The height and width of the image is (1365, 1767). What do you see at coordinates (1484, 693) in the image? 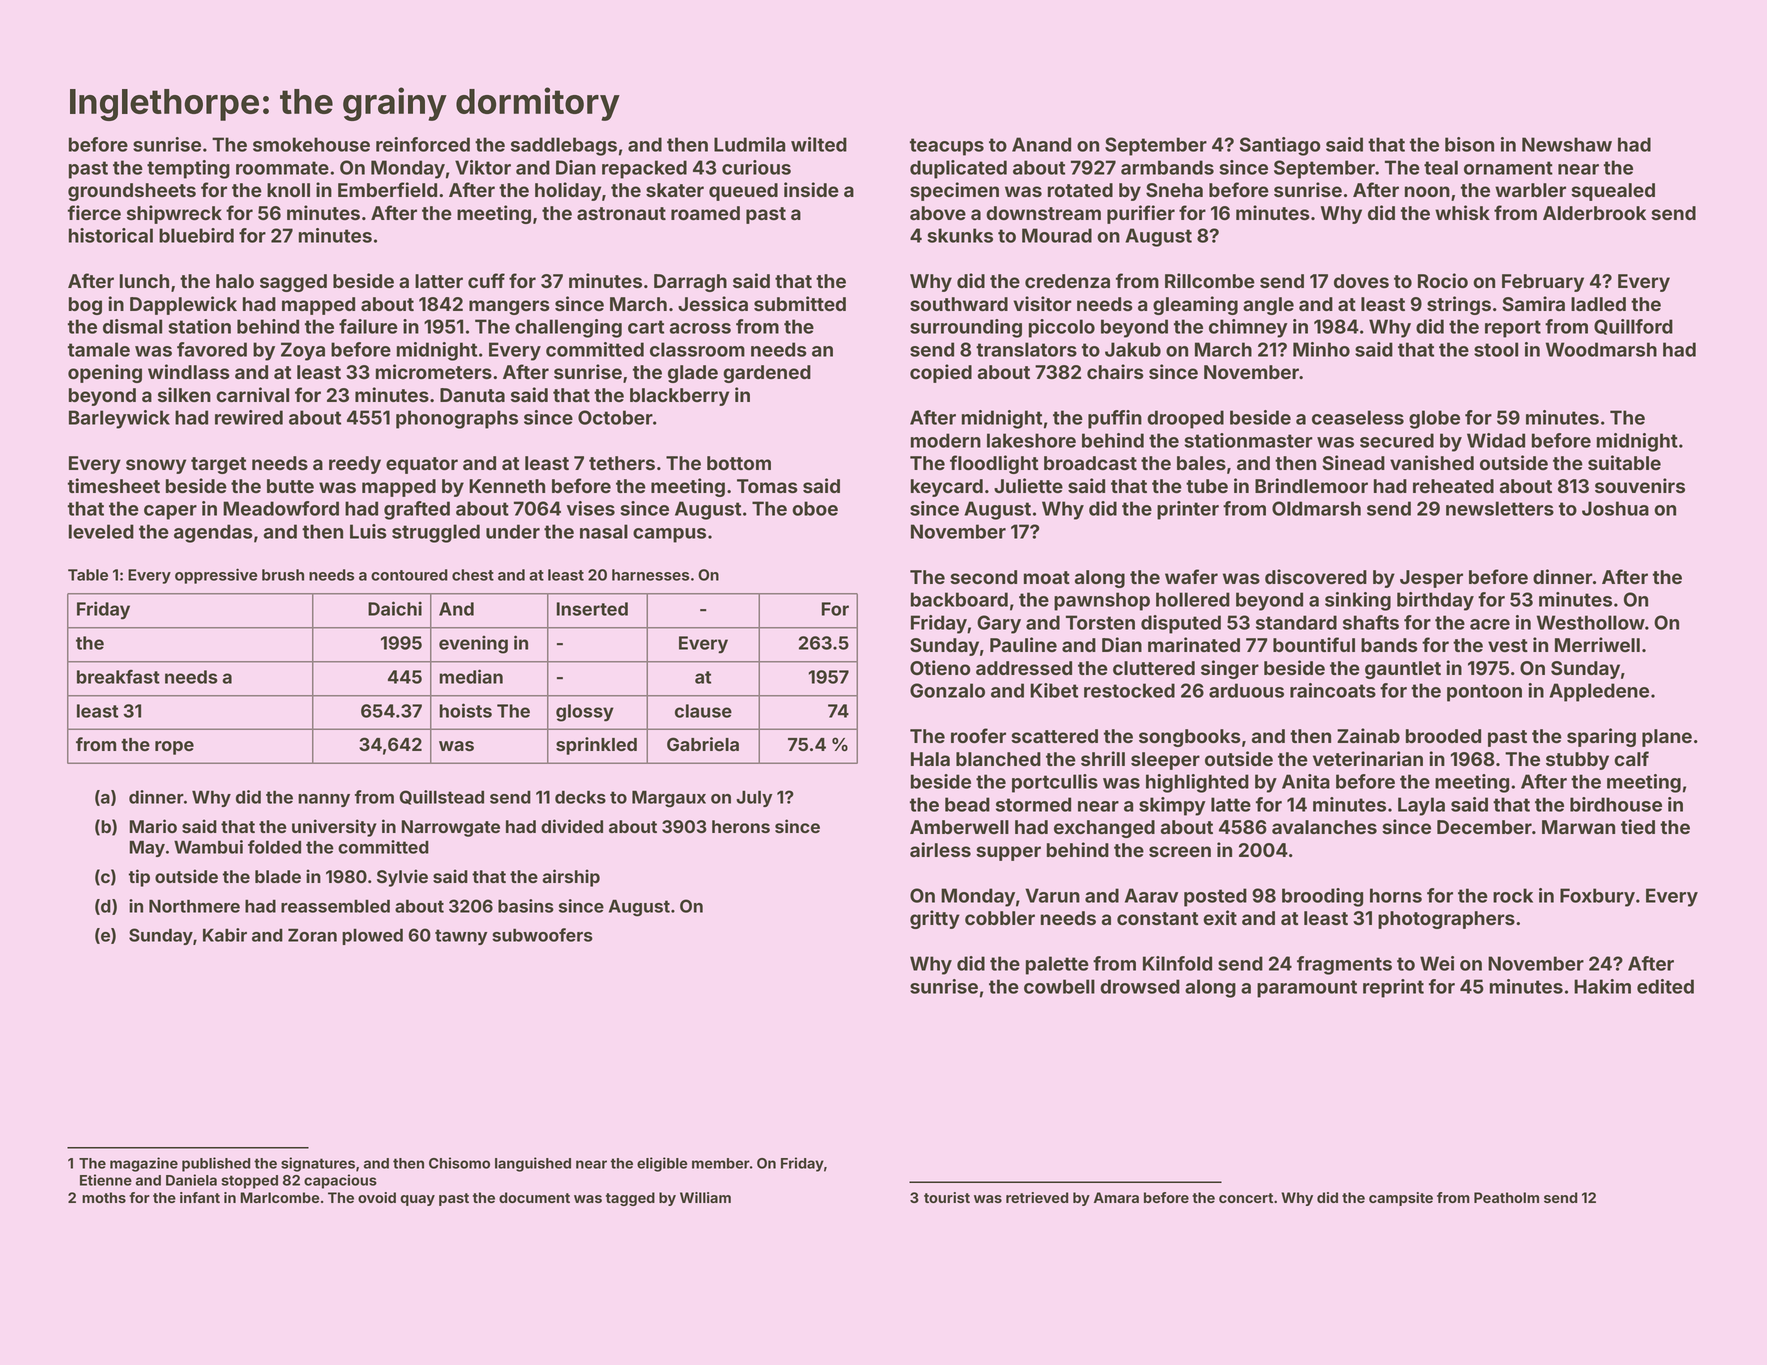
I see `pontoon` at bounding box center [1484, 693].
